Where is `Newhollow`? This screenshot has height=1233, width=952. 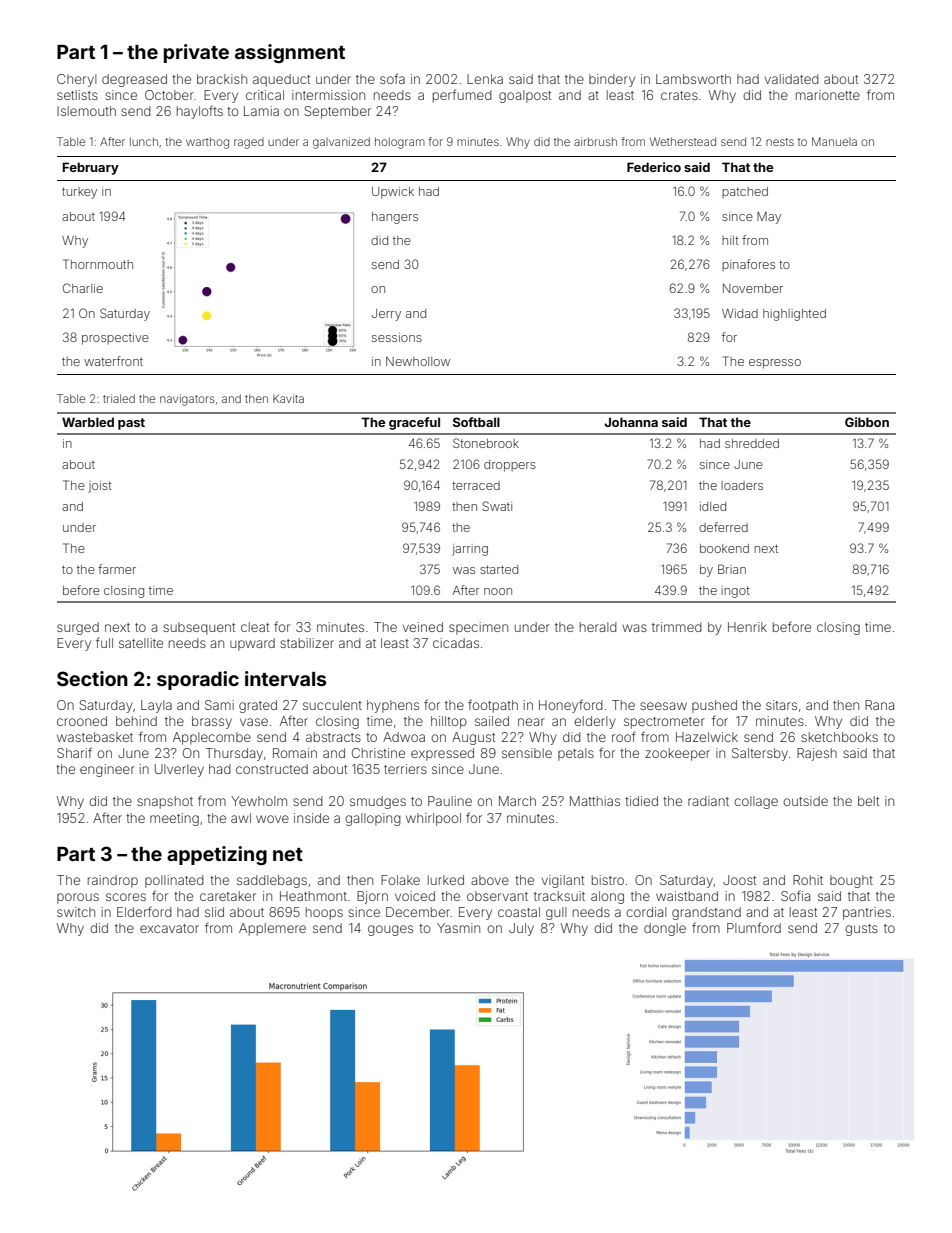
Newhollow is located at coordinates (418, 361).
